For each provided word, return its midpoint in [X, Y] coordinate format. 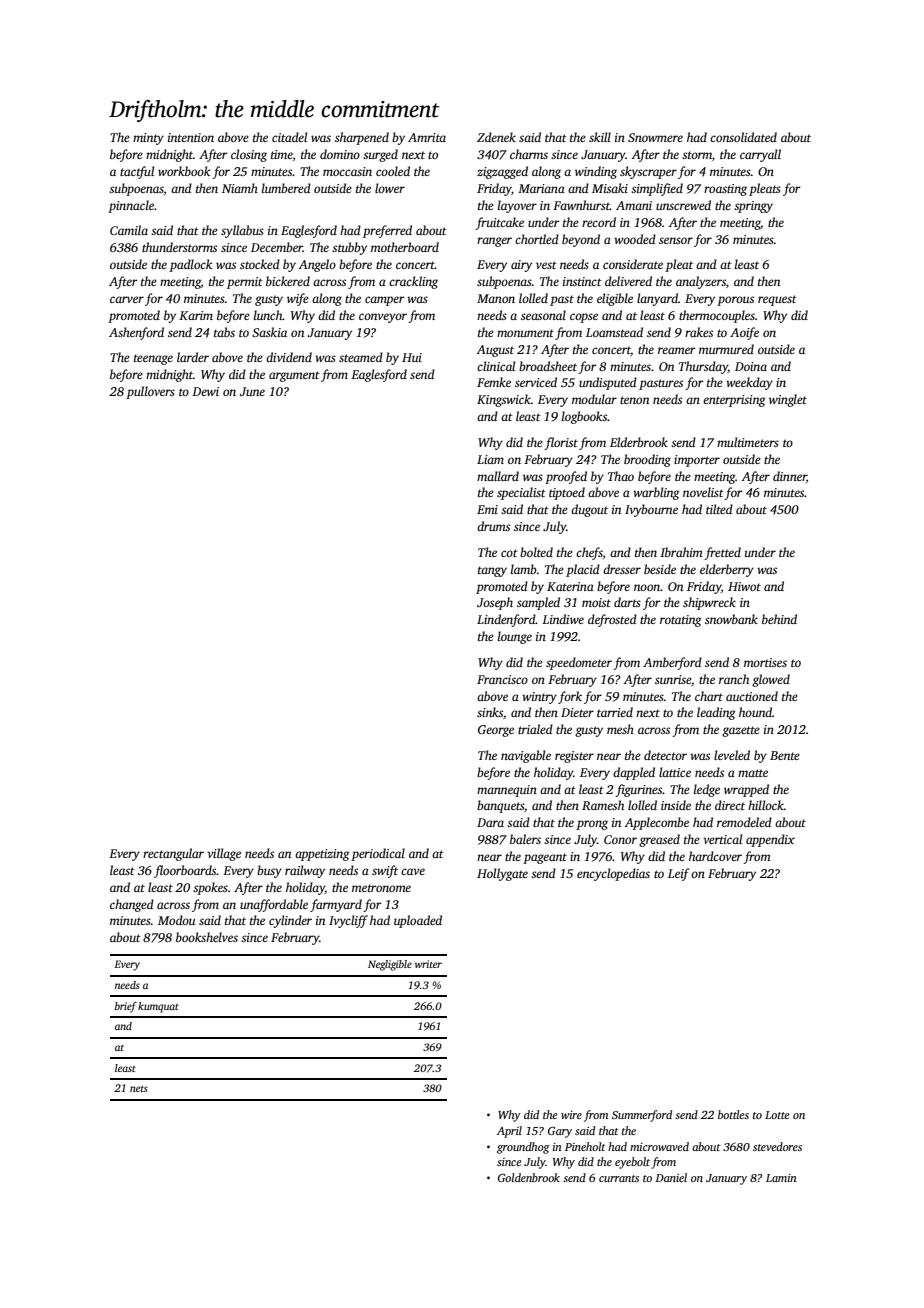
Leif [678, 874]
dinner [790, 477]
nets [139, 1089]
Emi [487, 509]
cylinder [290, 921]
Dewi [205, 391]
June [252, 391]
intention [191, 137]
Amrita [427, 137]
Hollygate [502, 874]
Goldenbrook [529, 1177]
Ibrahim [681, 552]
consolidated [743, 137]
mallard [498, 476]
